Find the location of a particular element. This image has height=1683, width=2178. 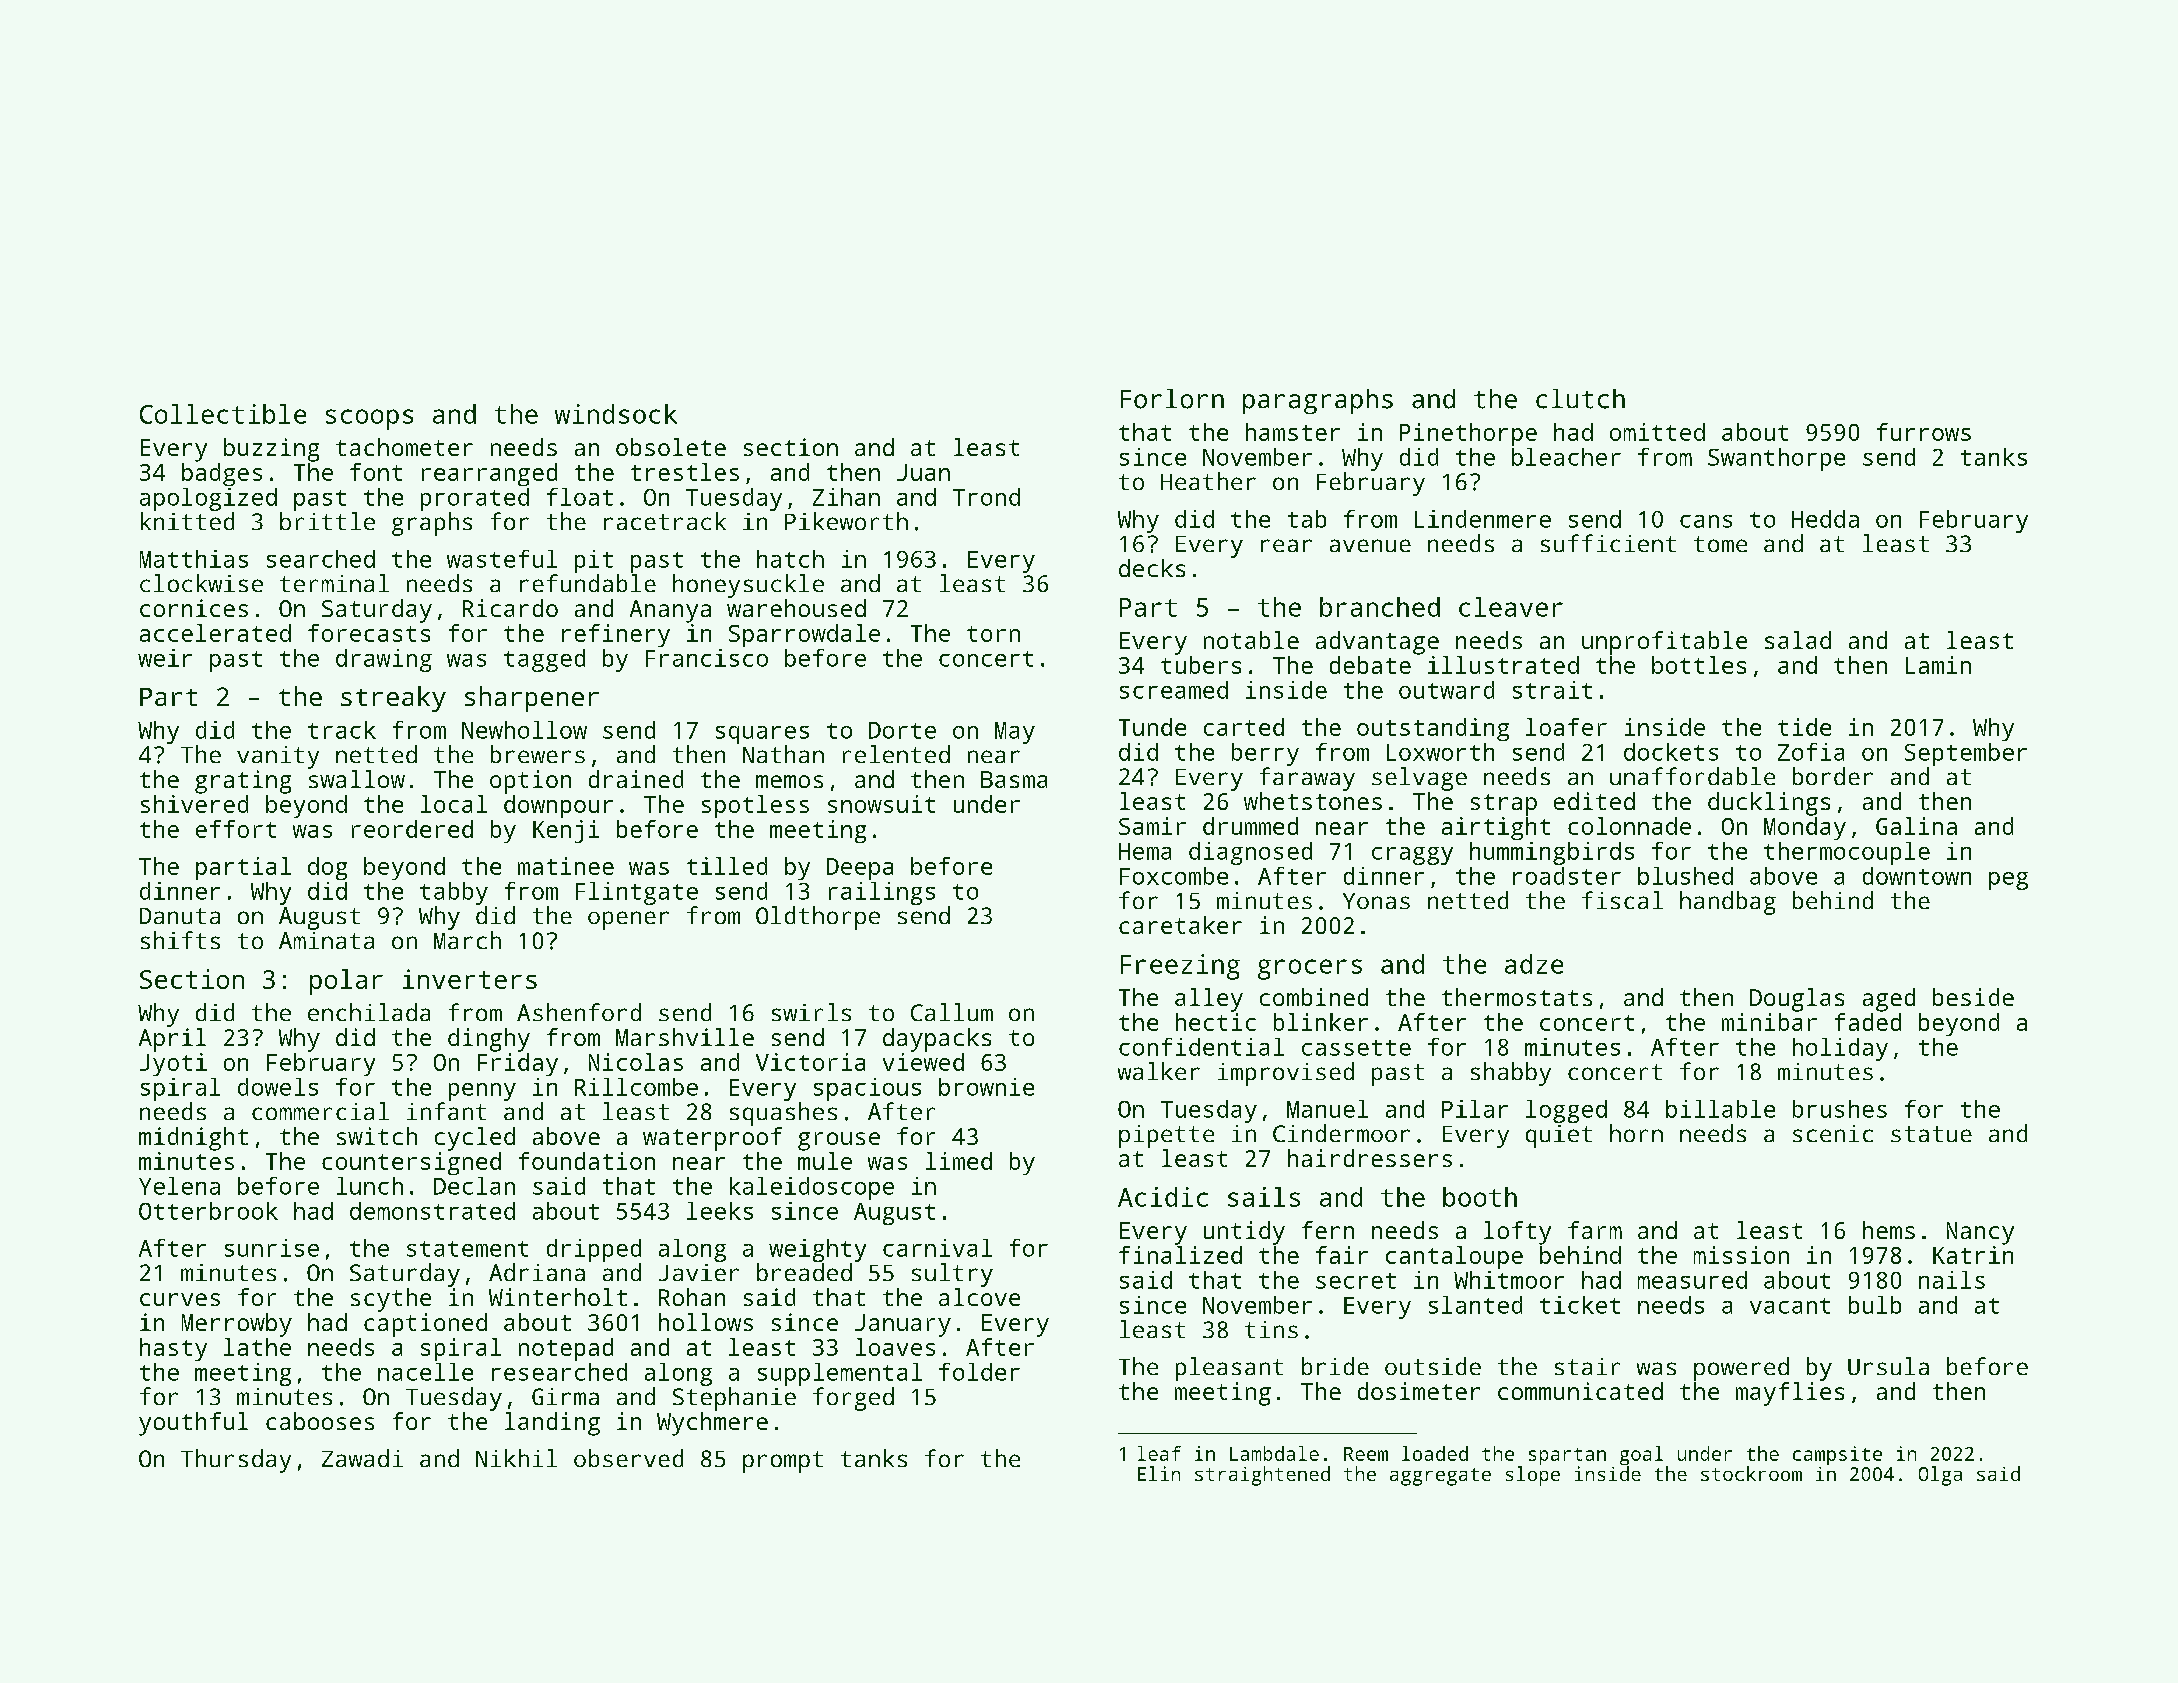

sharpener is located at coordinates (532, 699).
